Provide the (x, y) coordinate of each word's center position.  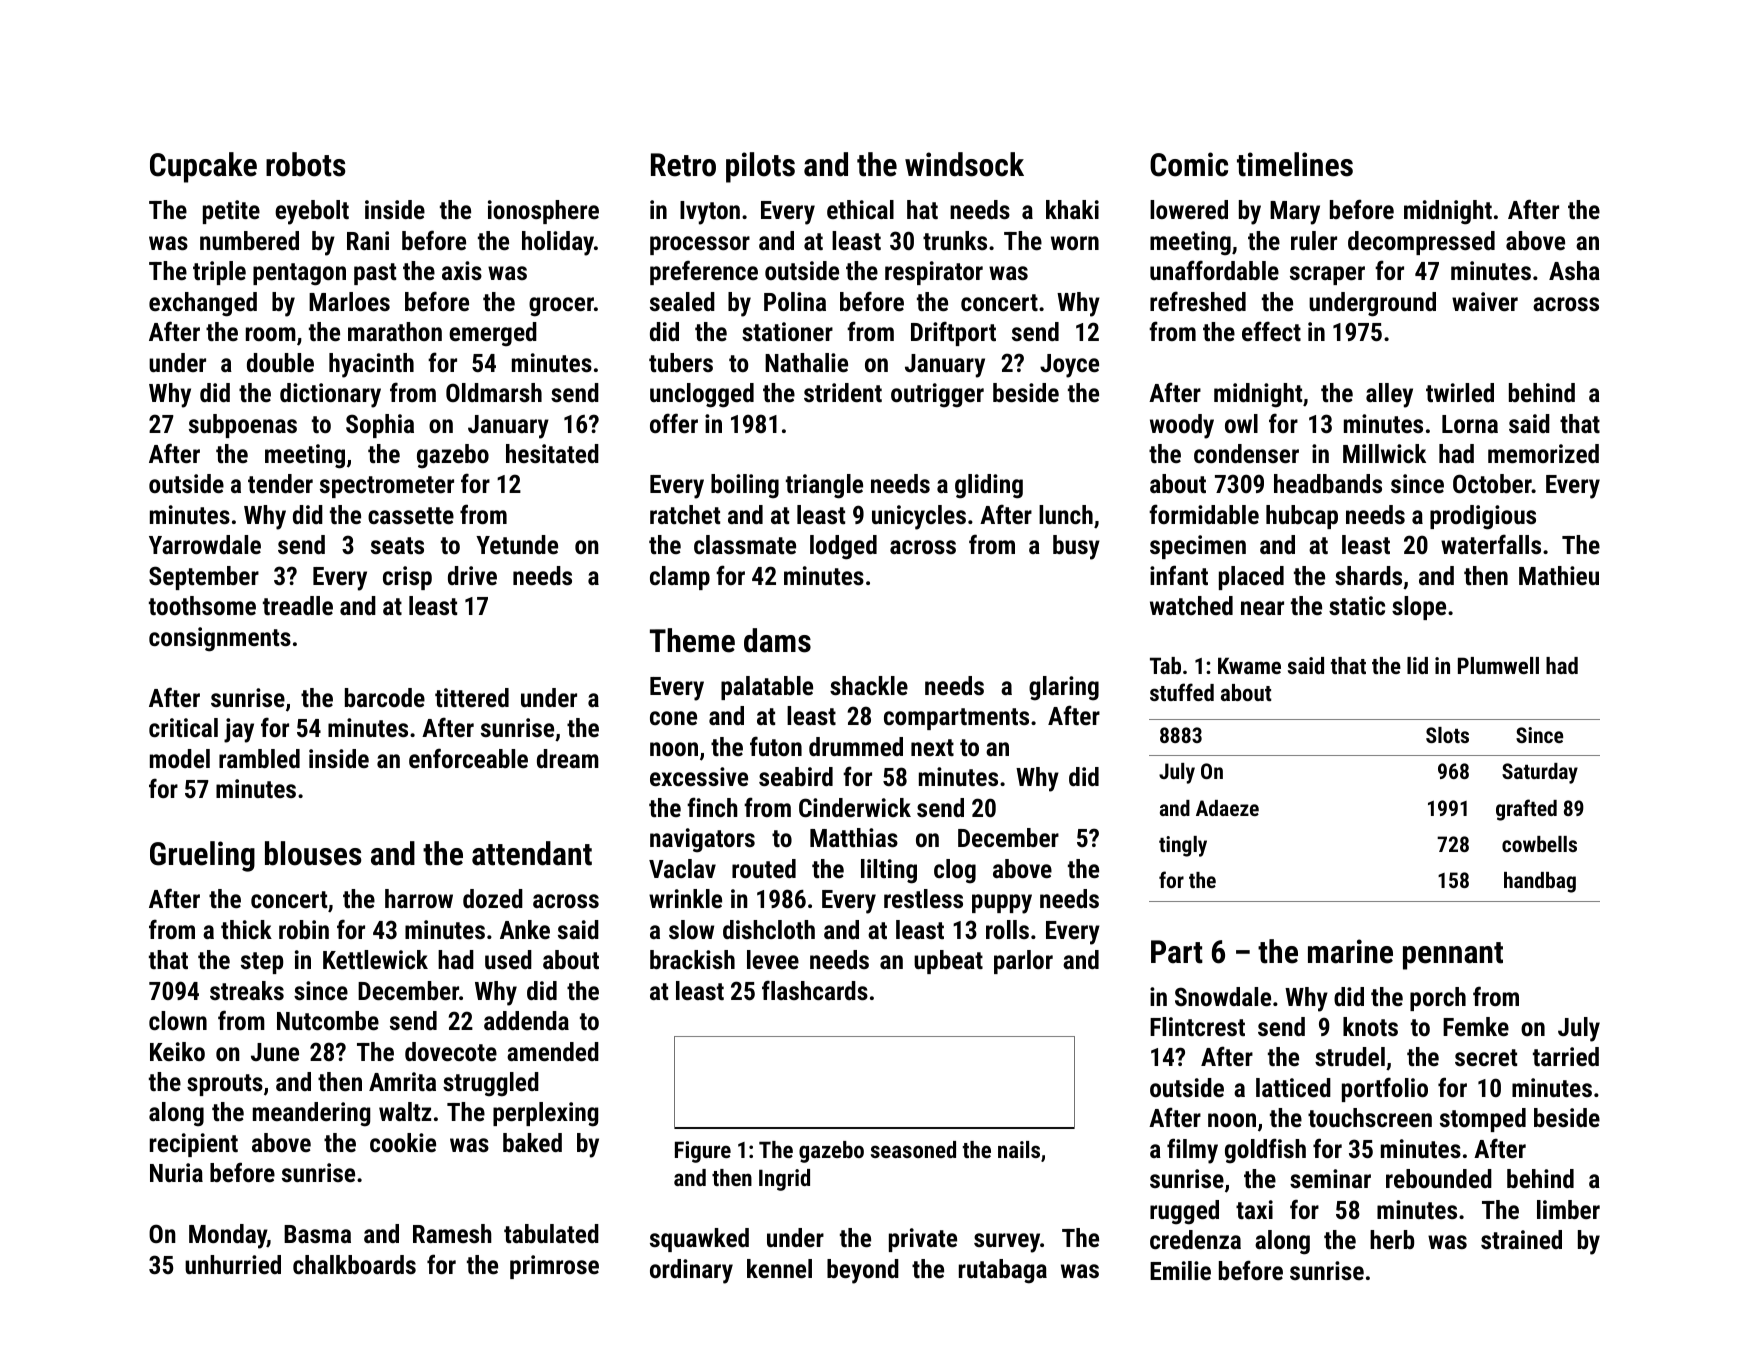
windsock (964, 164)
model (180, 758)
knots (1370, 1026)
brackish (692, 959)
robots (306, 164)
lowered (1189, 209)
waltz (405, 1111)
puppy (1002, 904)
